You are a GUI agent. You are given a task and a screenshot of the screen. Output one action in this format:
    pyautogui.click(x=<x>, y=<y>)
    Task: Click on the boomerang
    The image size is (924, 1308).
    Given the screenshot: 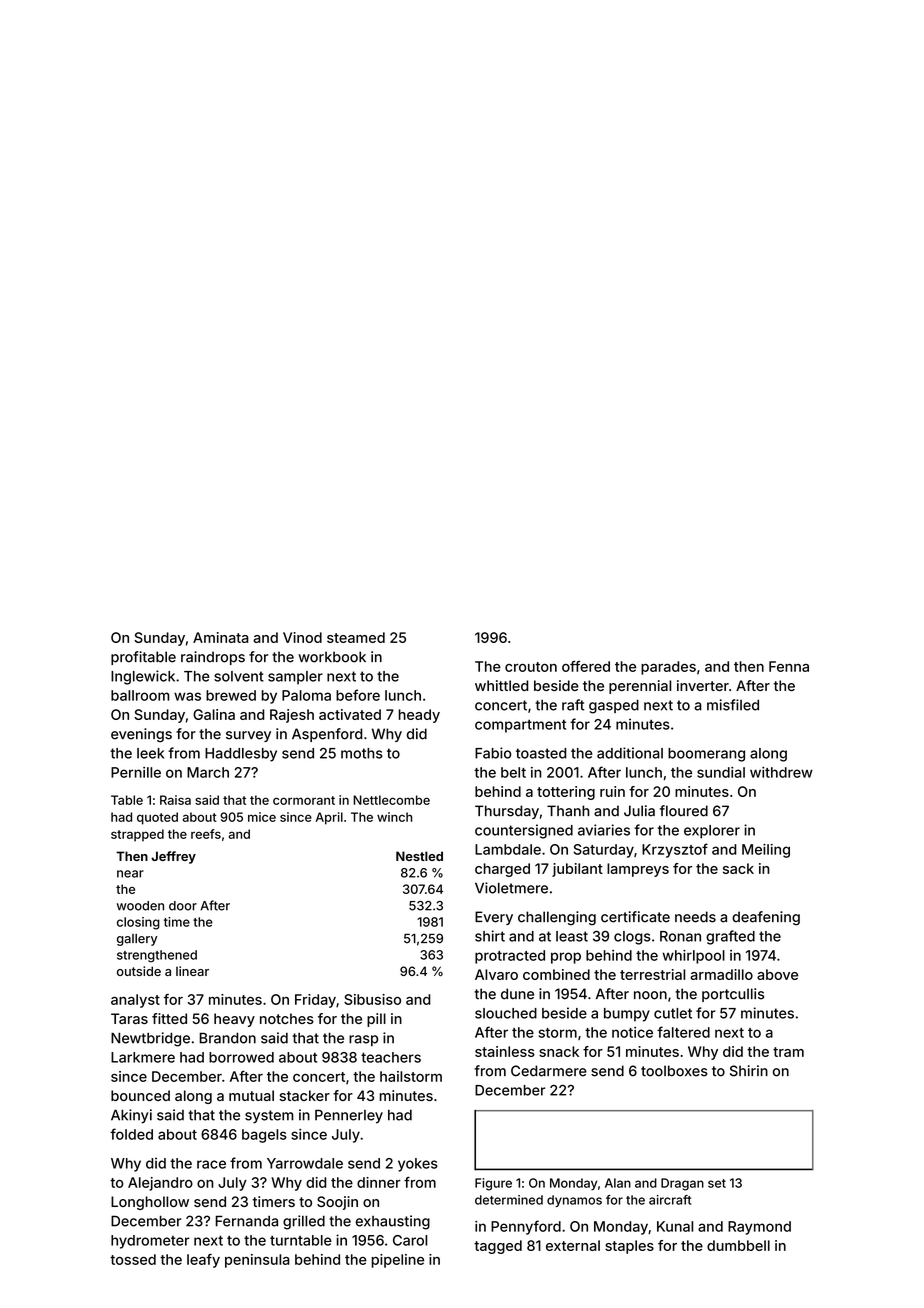 What is the action you would take?
    pyautogui.click(x=706, y=755)
